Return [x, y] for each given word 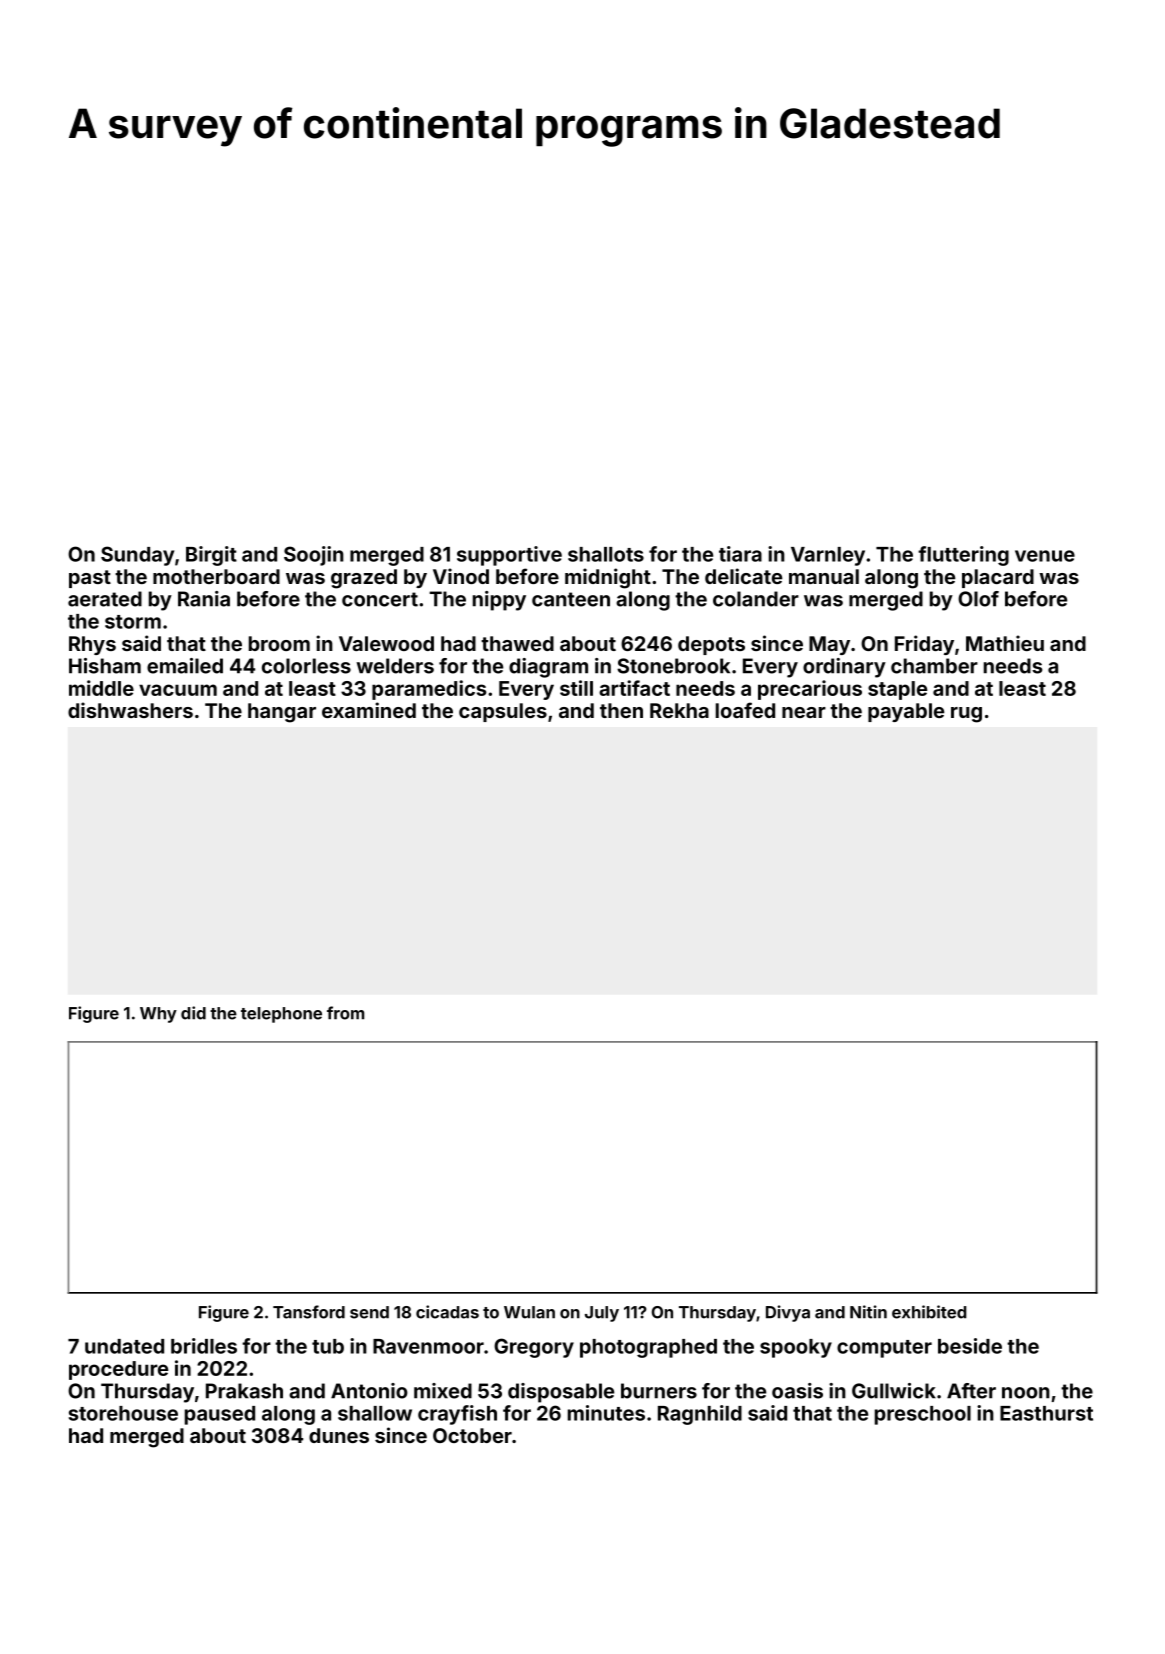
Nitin [868, 1312]
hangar [282, 713]
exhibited [929, 1312]
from [345, 1013]
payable [906, 712]
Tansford [309, 1312]
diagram [548, 668]
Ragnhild [700, 1415]
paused [220, 1415]
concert [380, 599]
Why [158, 1015]
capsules [503, 712]
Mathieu [1005, 643]
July [602, 1314]
